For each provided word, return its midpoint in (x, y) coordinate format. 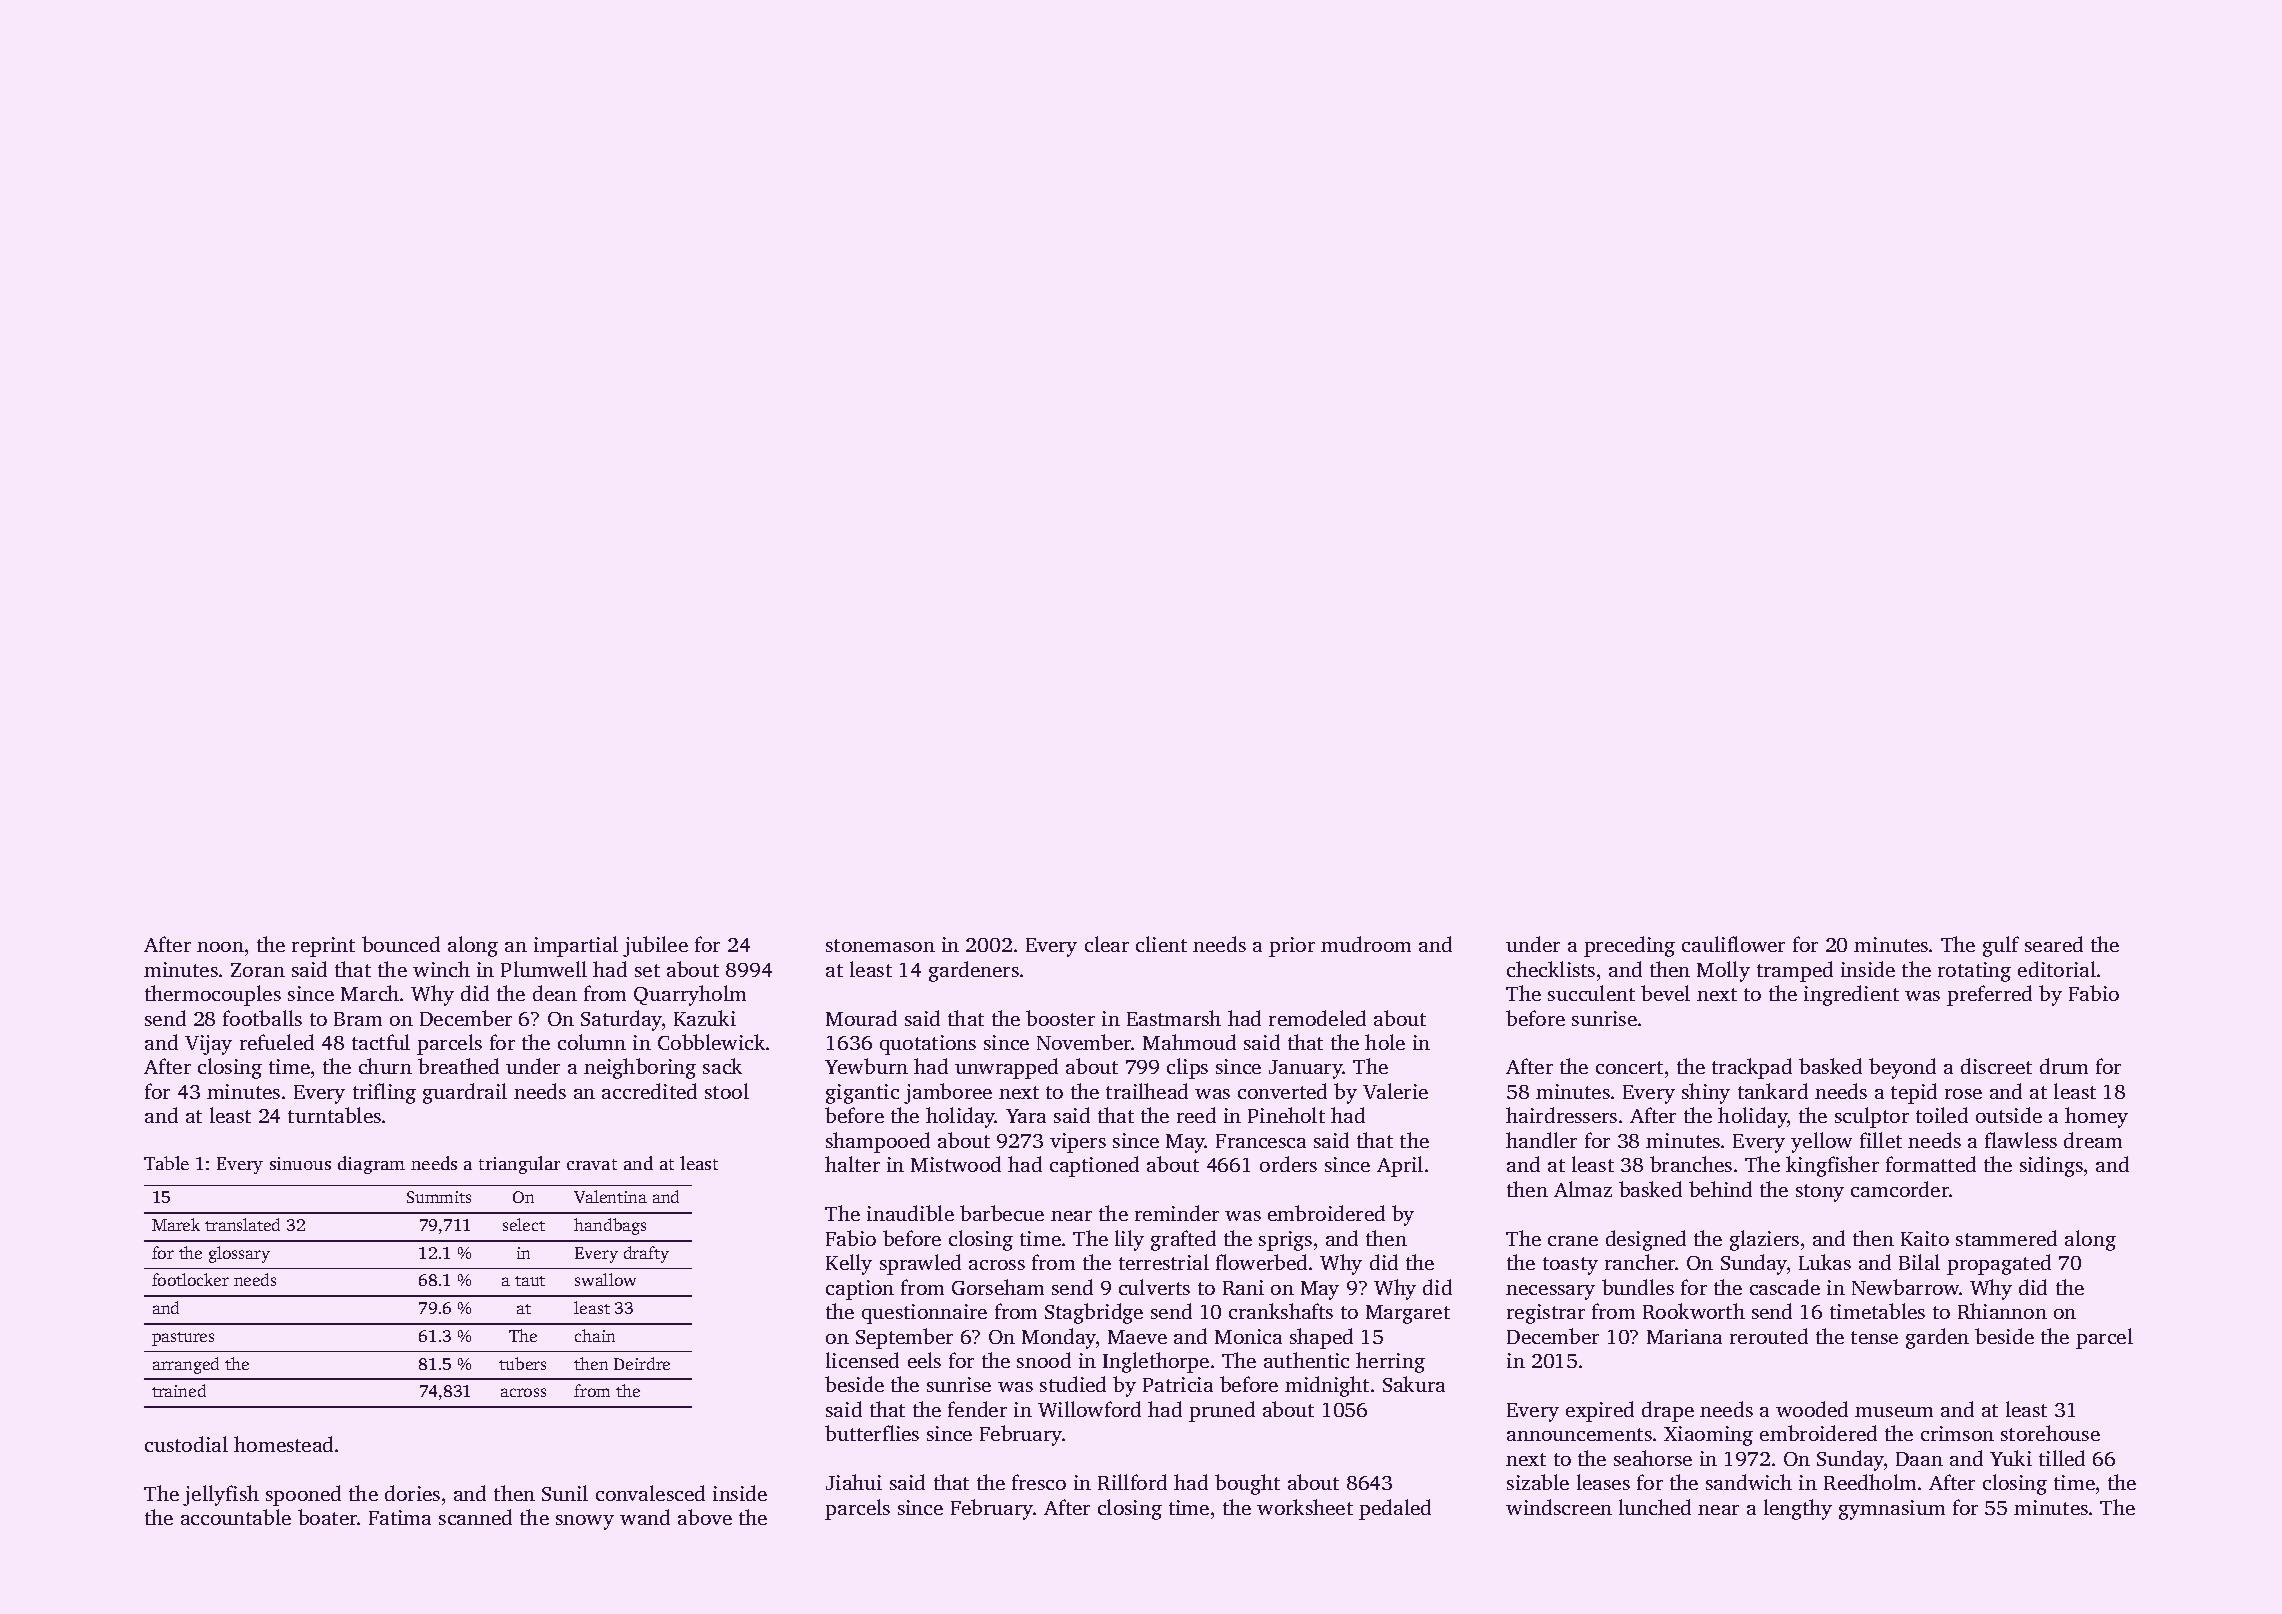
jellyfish (221, 1495)
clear (1107, 944)
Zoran (258, 970)
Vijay (208, 1045)
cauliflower (1733, 944)
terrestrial (1164, 1262)
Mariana (1684, 1336)
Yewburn (866, 1066)
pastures (183, 1339)
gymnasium (1892, 1510)
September (904, 1338)
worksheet (1305, 1507)
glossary (239, 1254)
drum (2064, 1066)
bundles (1638, 1287)
